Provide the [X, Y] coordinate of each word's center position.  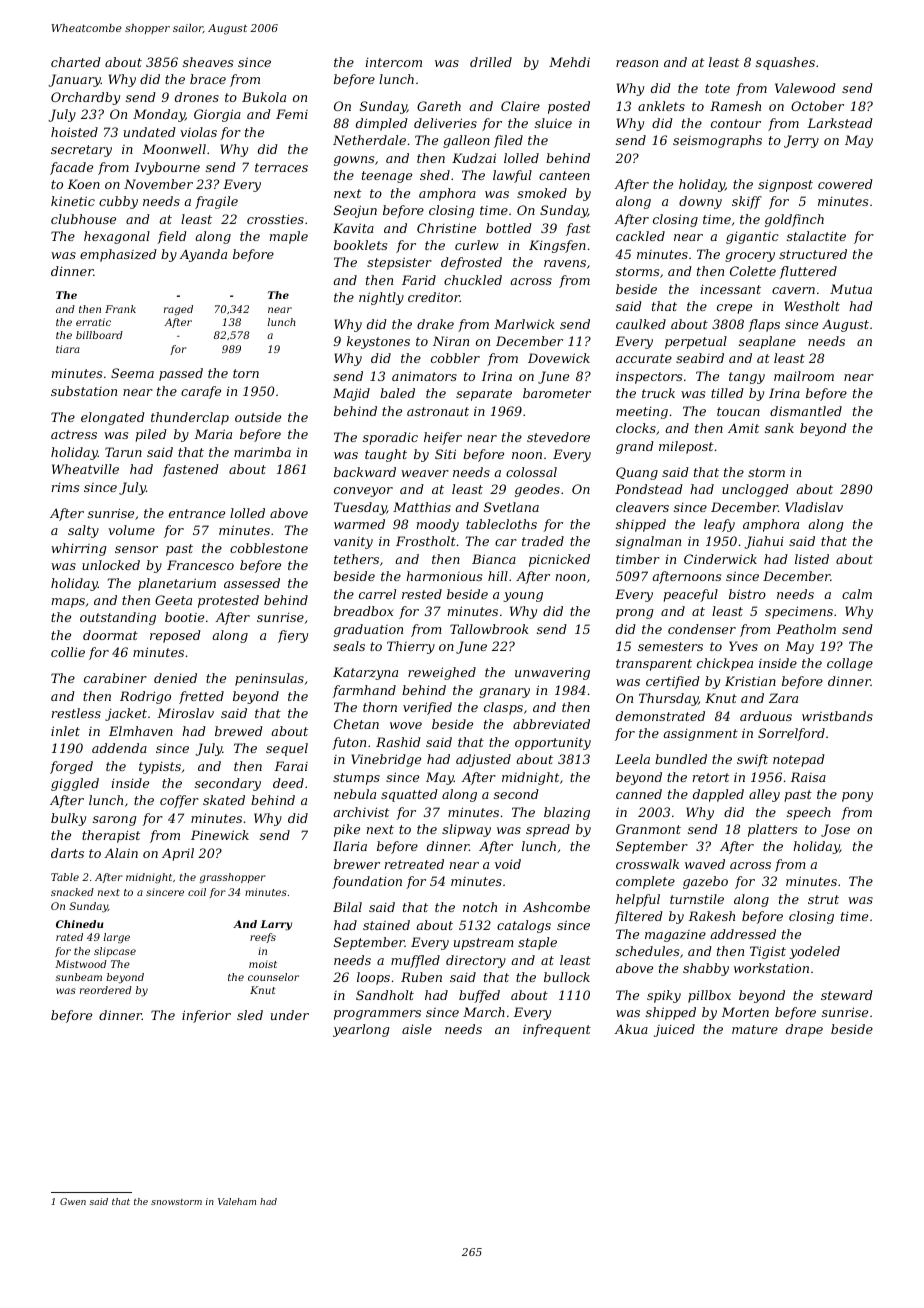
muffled [415, 961]
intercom [393, 62]
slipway [466, 830]
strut [823, 899]
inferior [206, 1016]
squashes [785, 63]
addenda [119, 748]
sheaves [208, 62]
